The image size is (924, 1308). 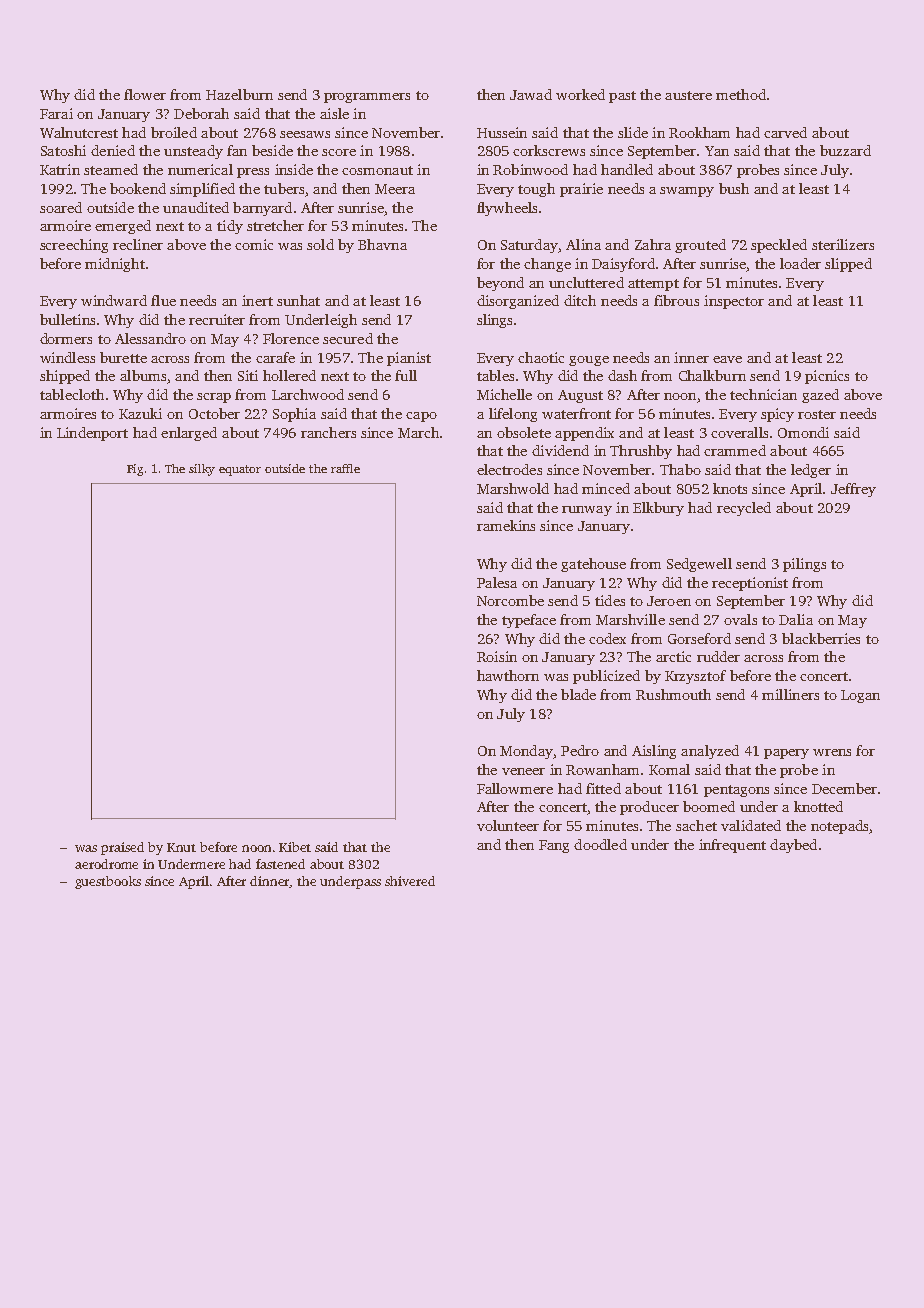 I want to click on slipped, so click(x=848, y=265).
